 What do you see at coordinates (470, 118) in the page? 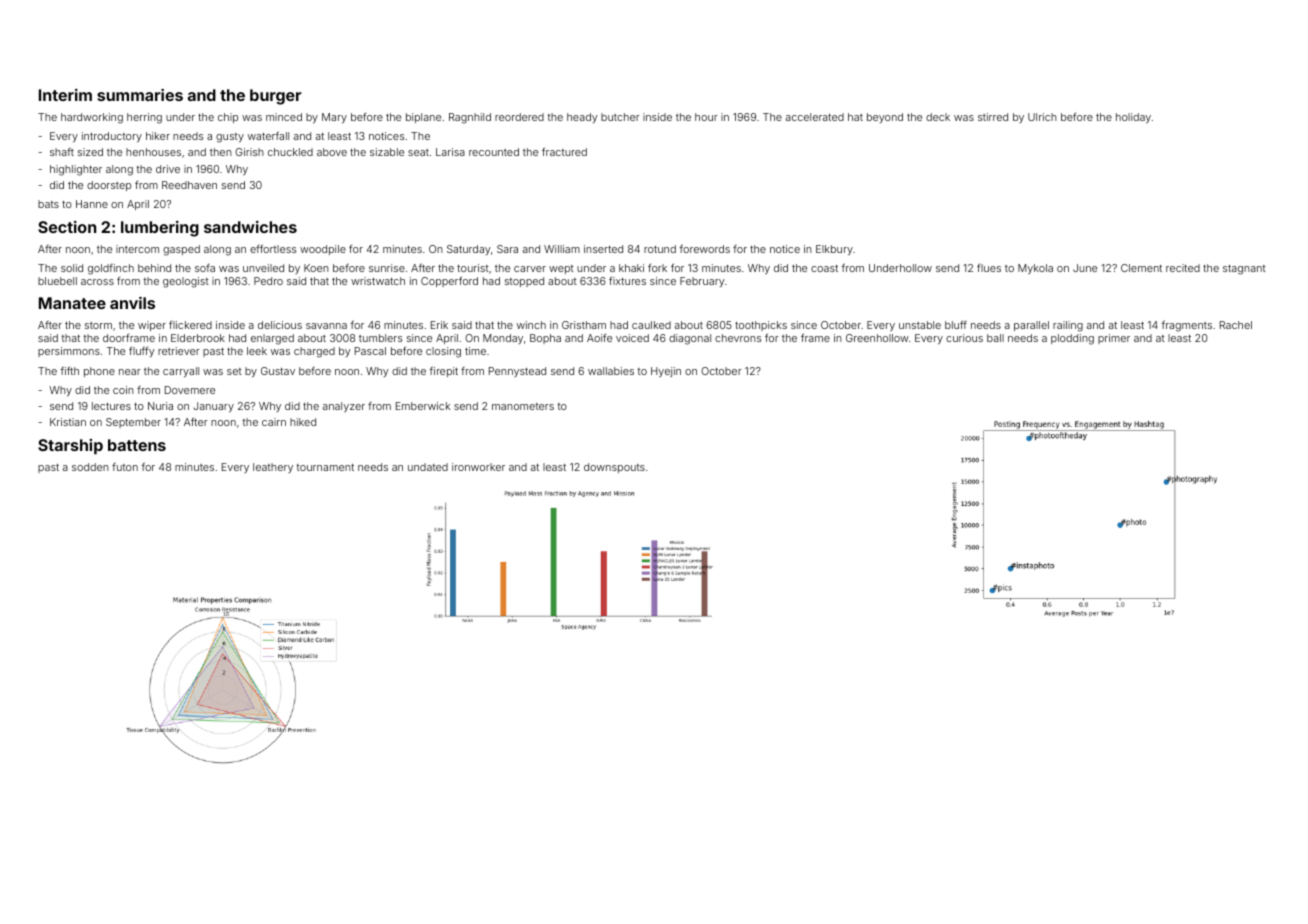
I see `Ragnhild` at bounding box center [470, 118].
